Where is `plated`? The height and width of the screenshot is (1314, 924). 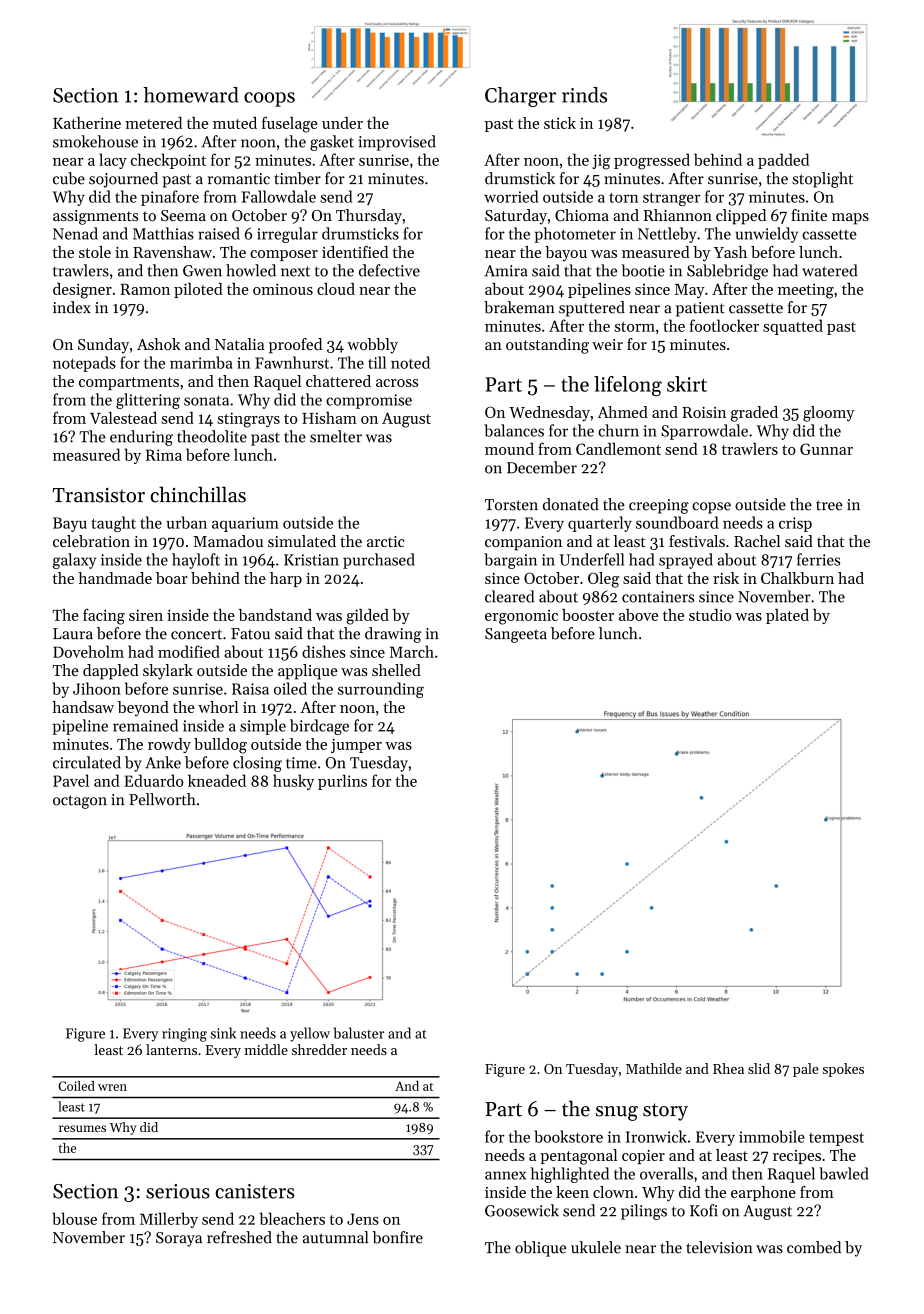 plated is located at coordinates (787, 616).
